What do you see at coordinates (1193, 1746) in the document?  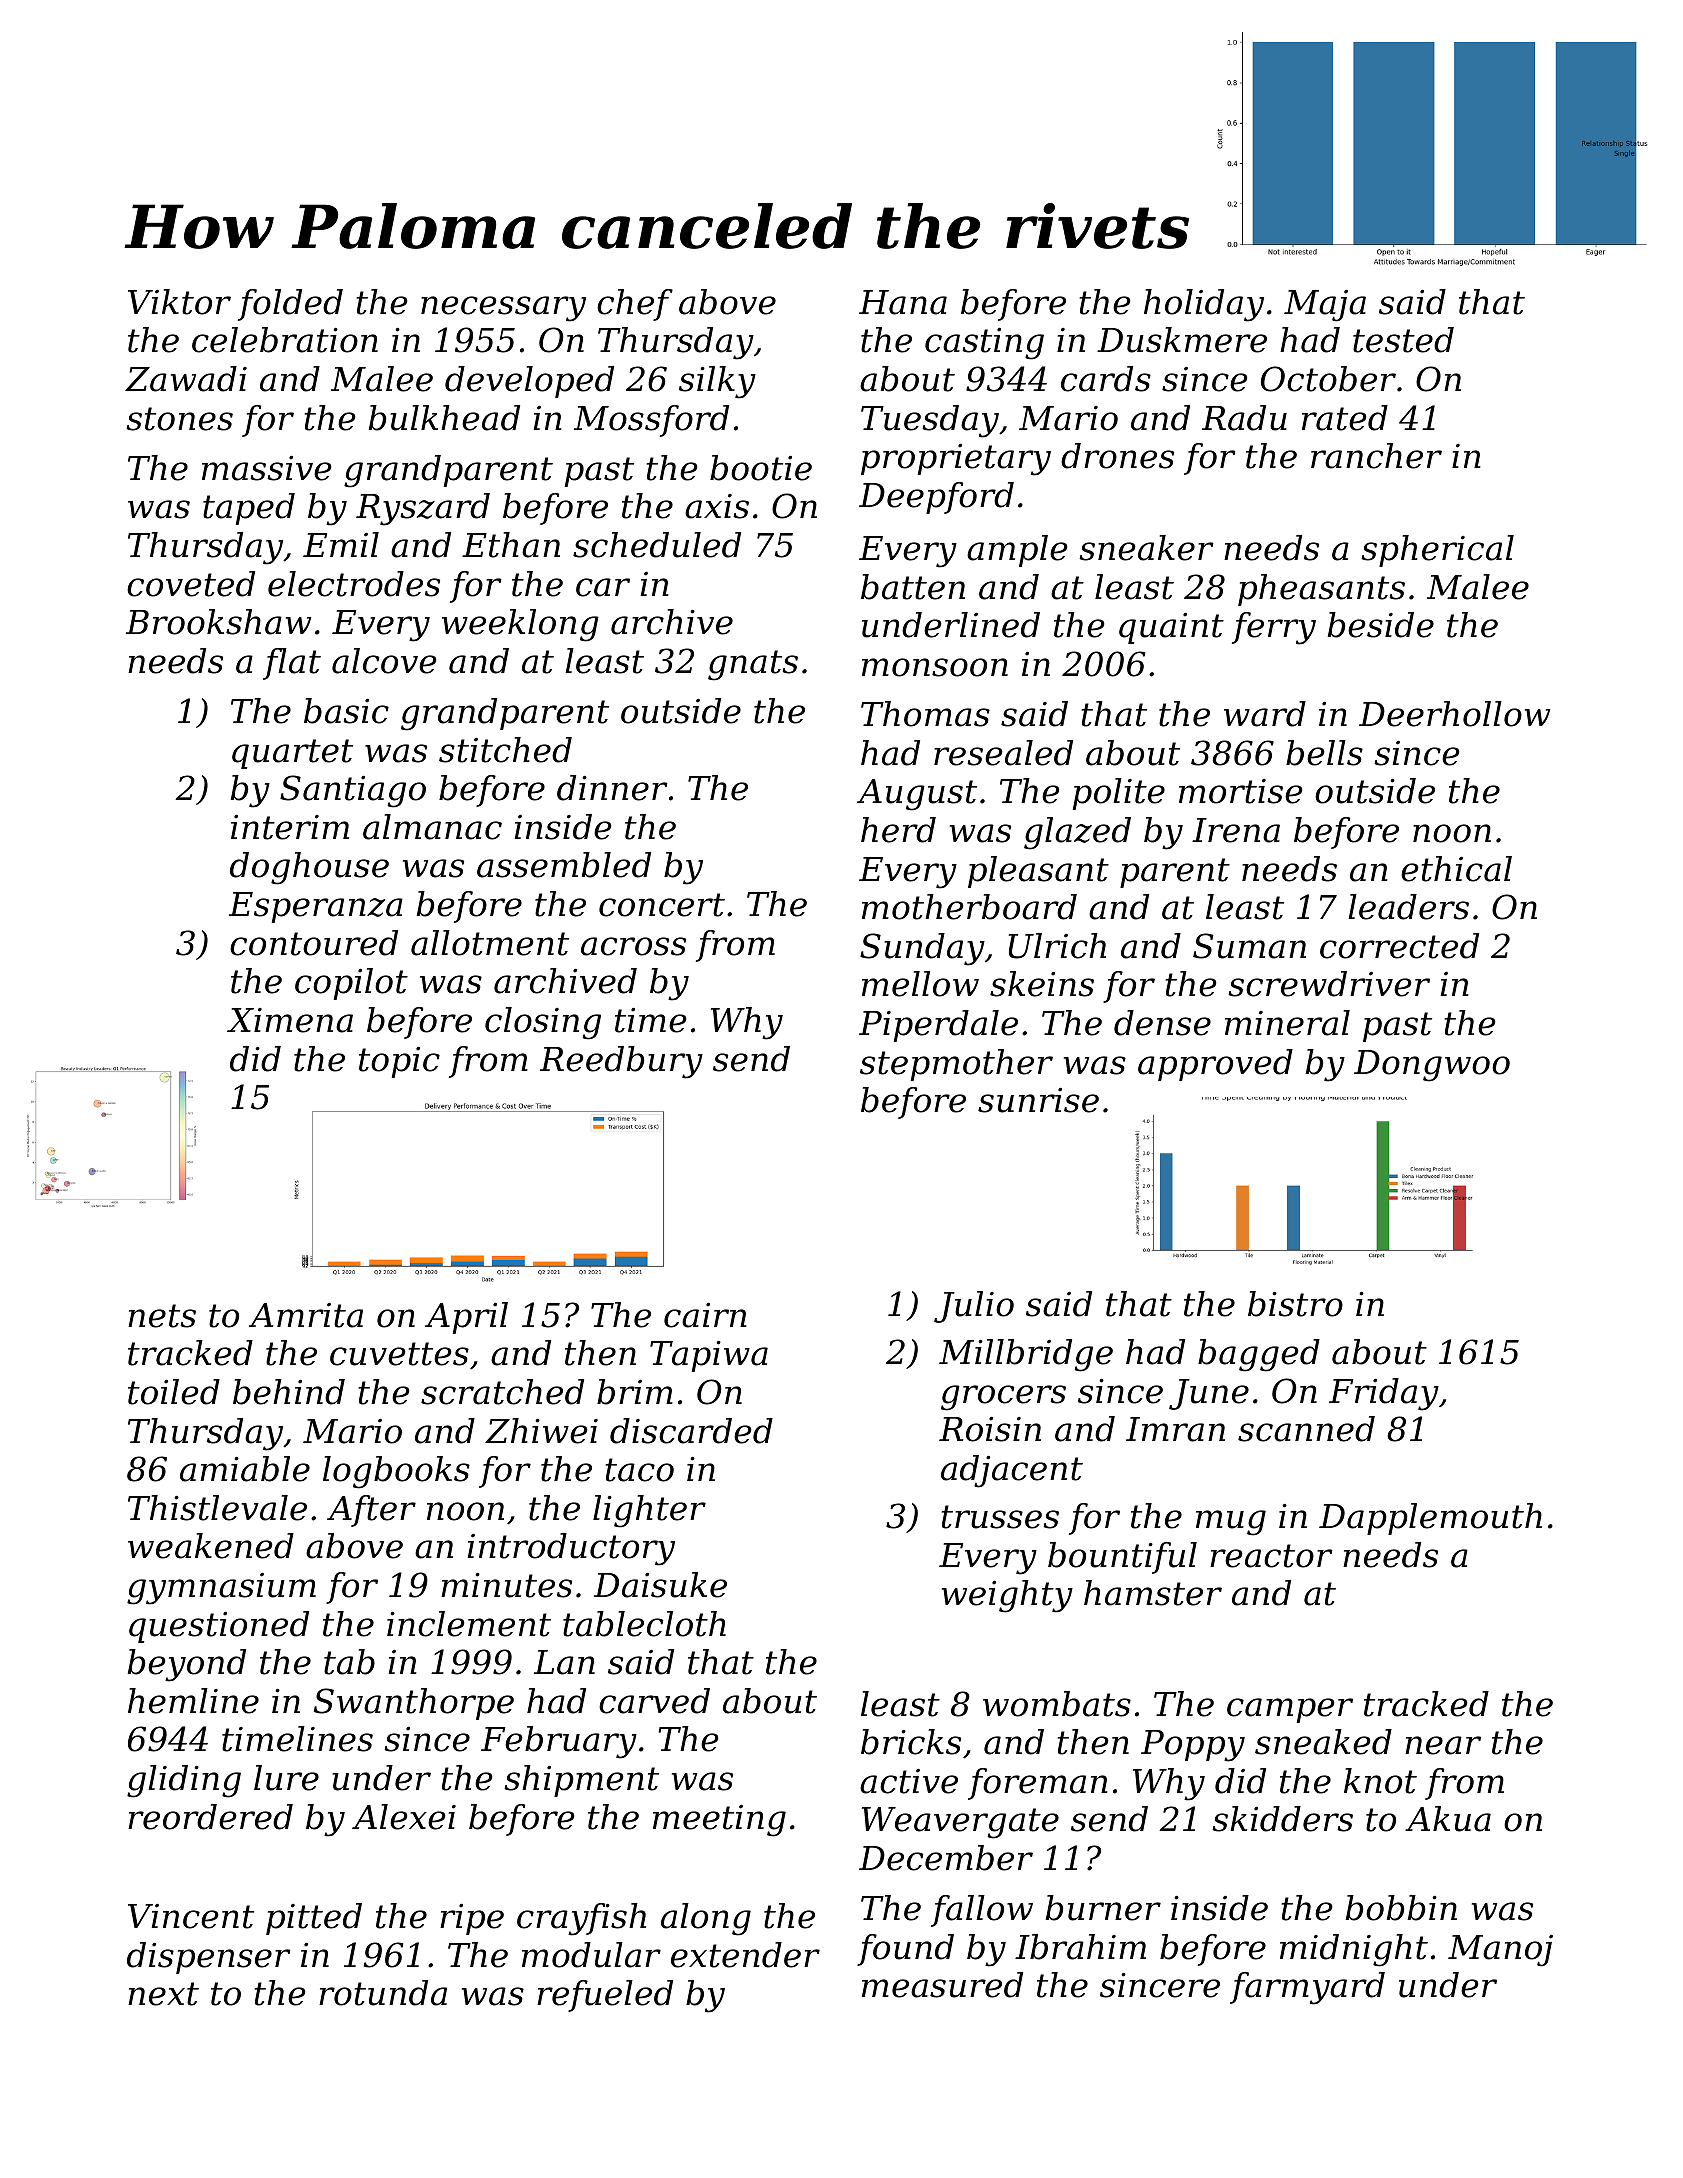 I see `Poppy` at bounding box center [1193, 1746].
